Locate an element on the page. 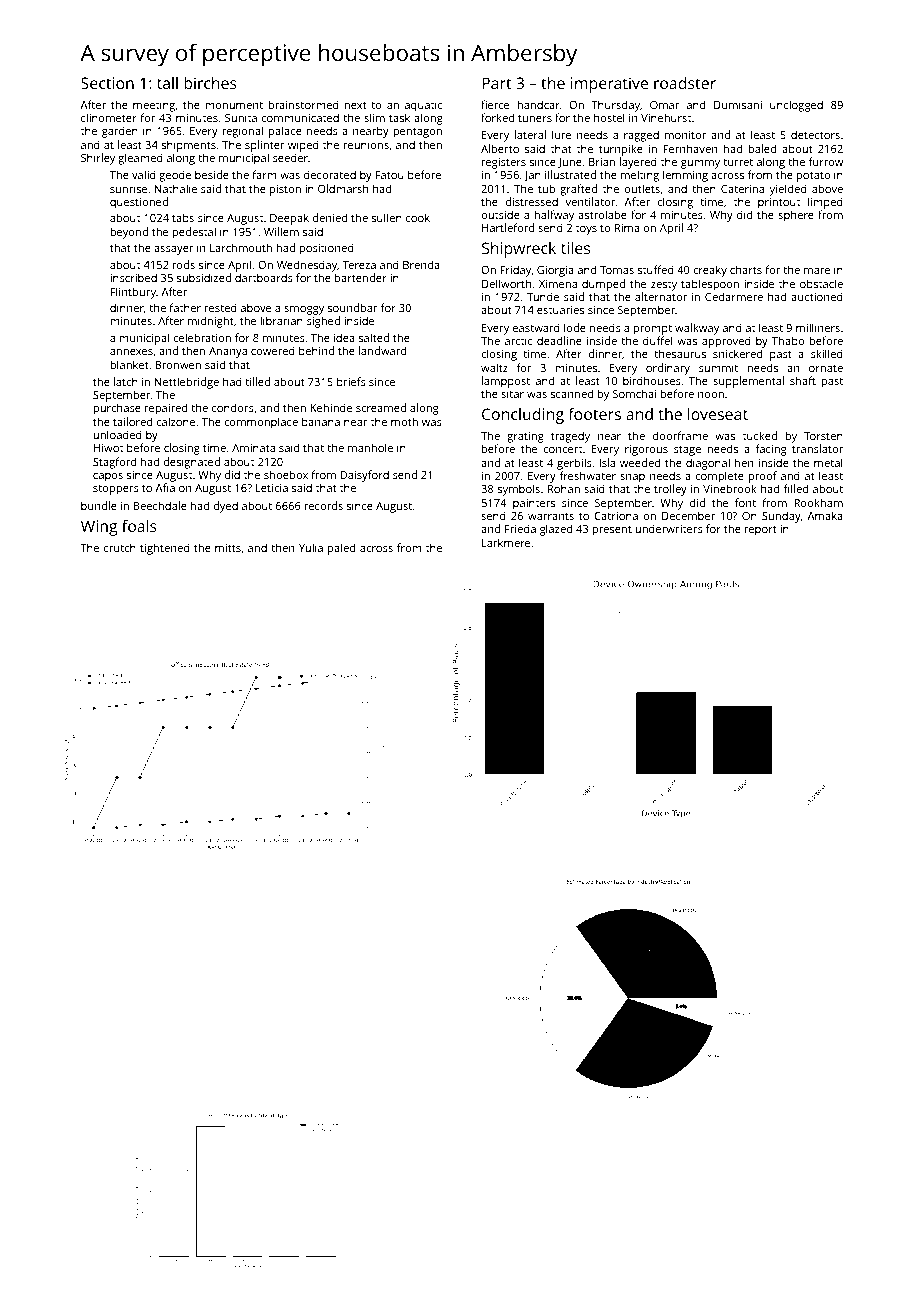  tuners is located at coordinates (535, 118).
